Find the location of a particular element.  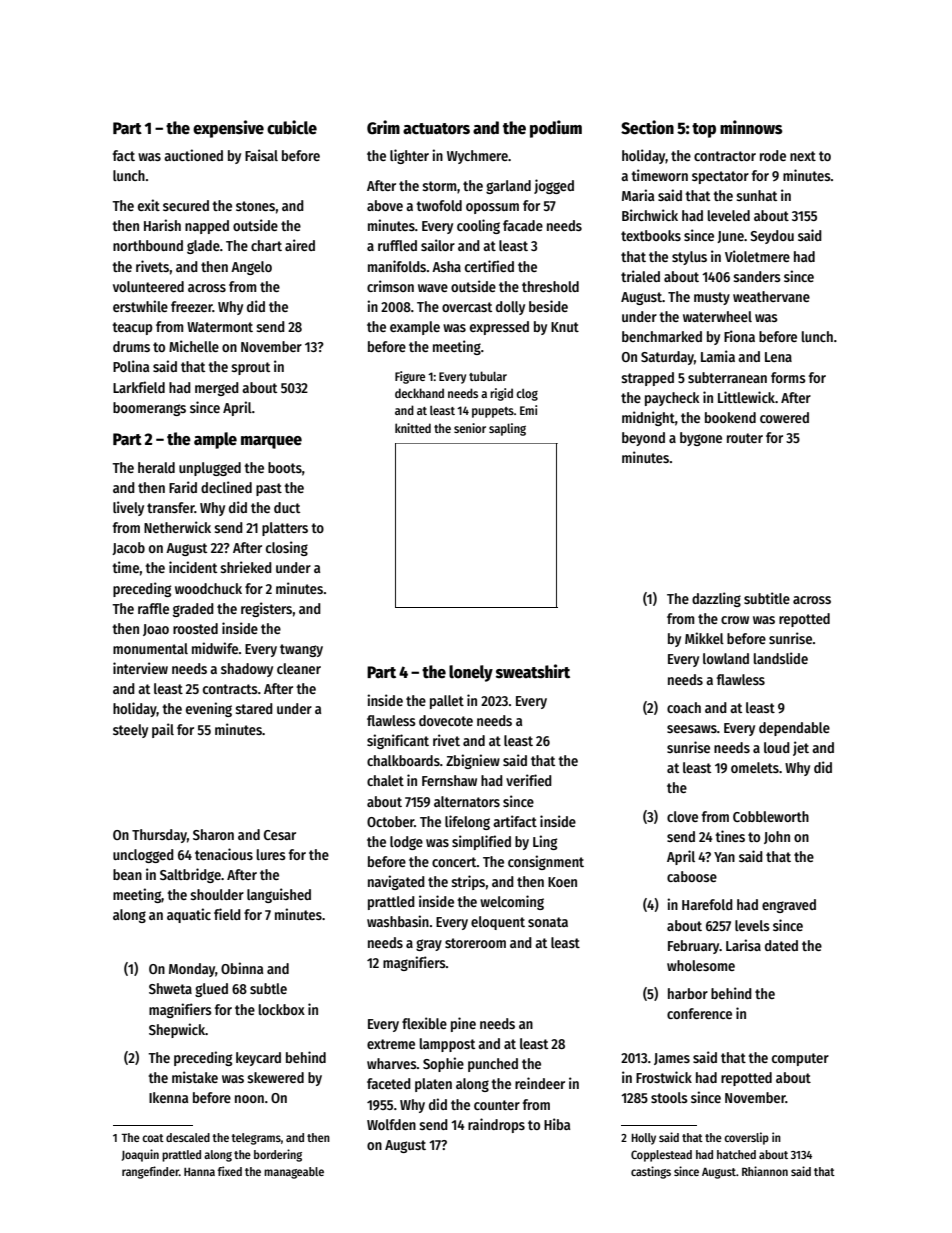

knitted is located at coordinates (413, 428).
